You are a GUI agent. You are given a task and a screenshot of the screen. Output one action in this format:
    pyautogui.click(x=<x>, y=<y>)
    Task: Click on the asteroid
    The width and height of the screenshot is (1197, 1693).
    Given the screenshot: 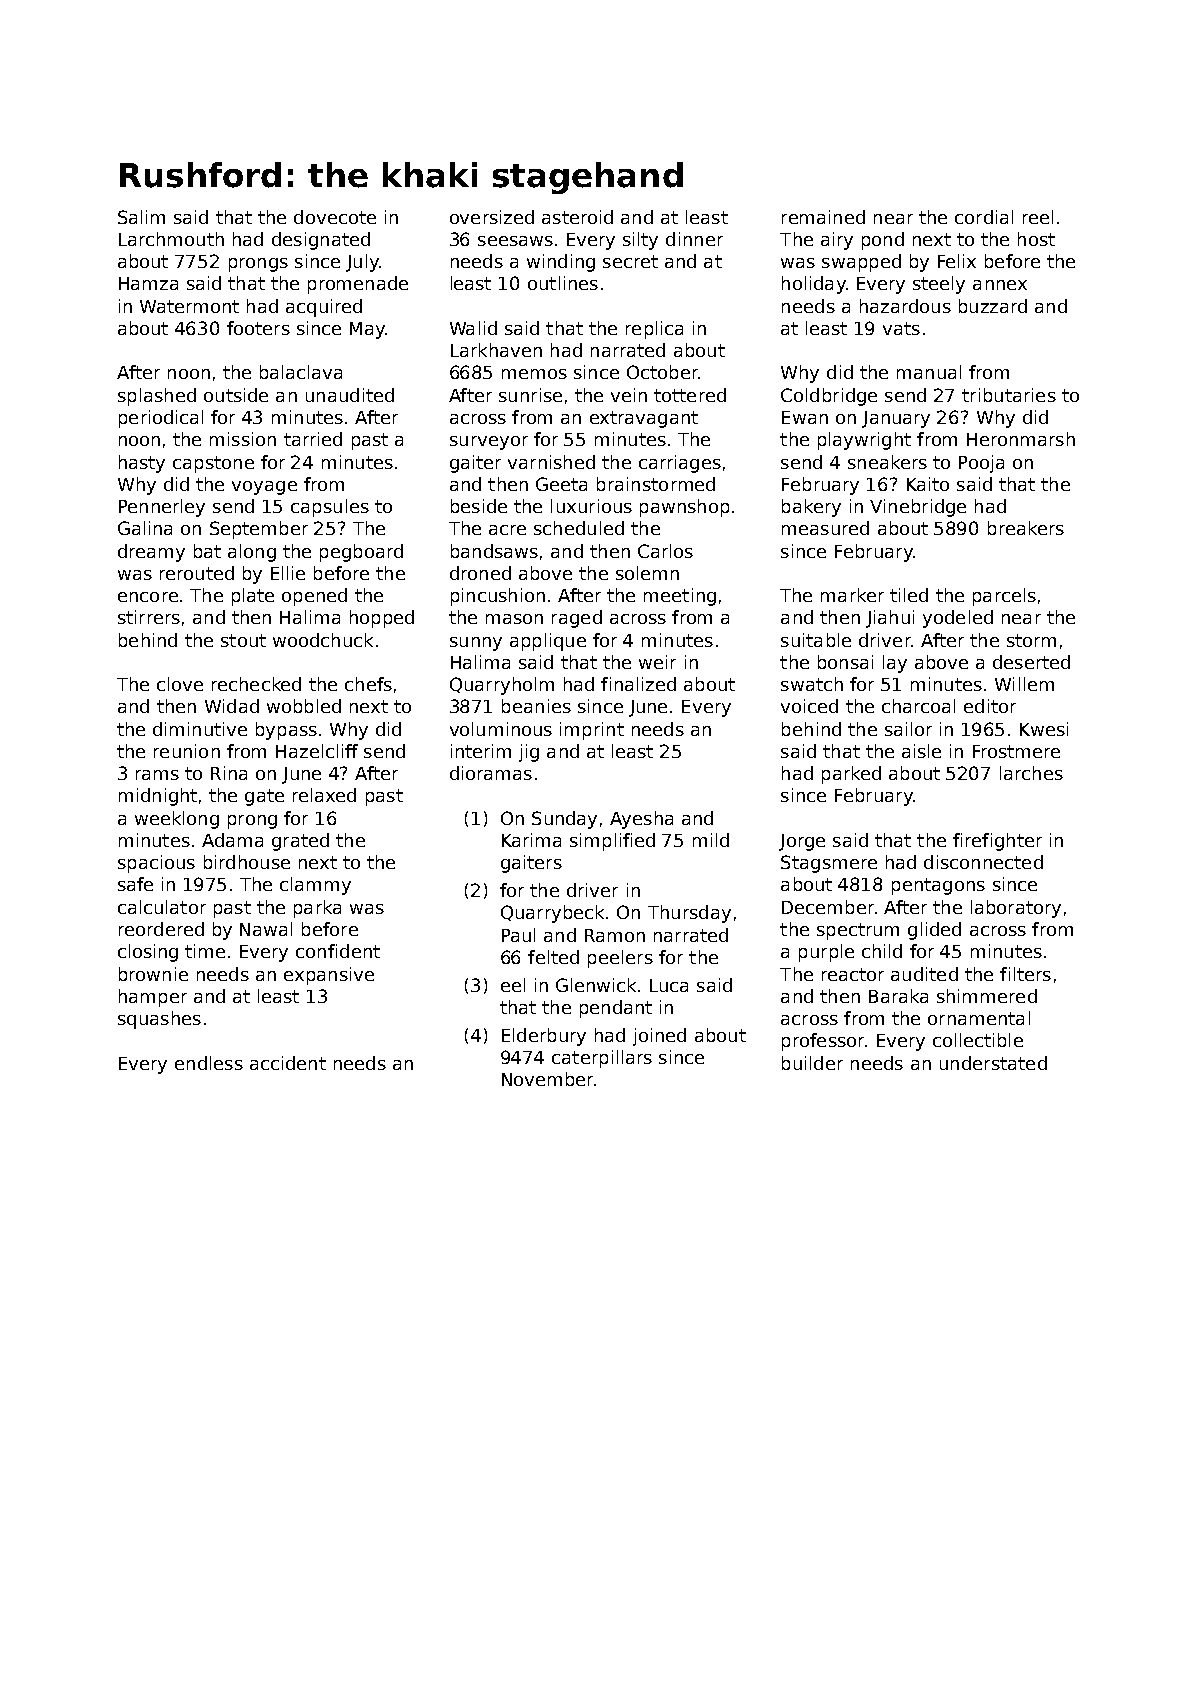 What is the action you would take?
    pyautogui.click(x=577, y=217)
